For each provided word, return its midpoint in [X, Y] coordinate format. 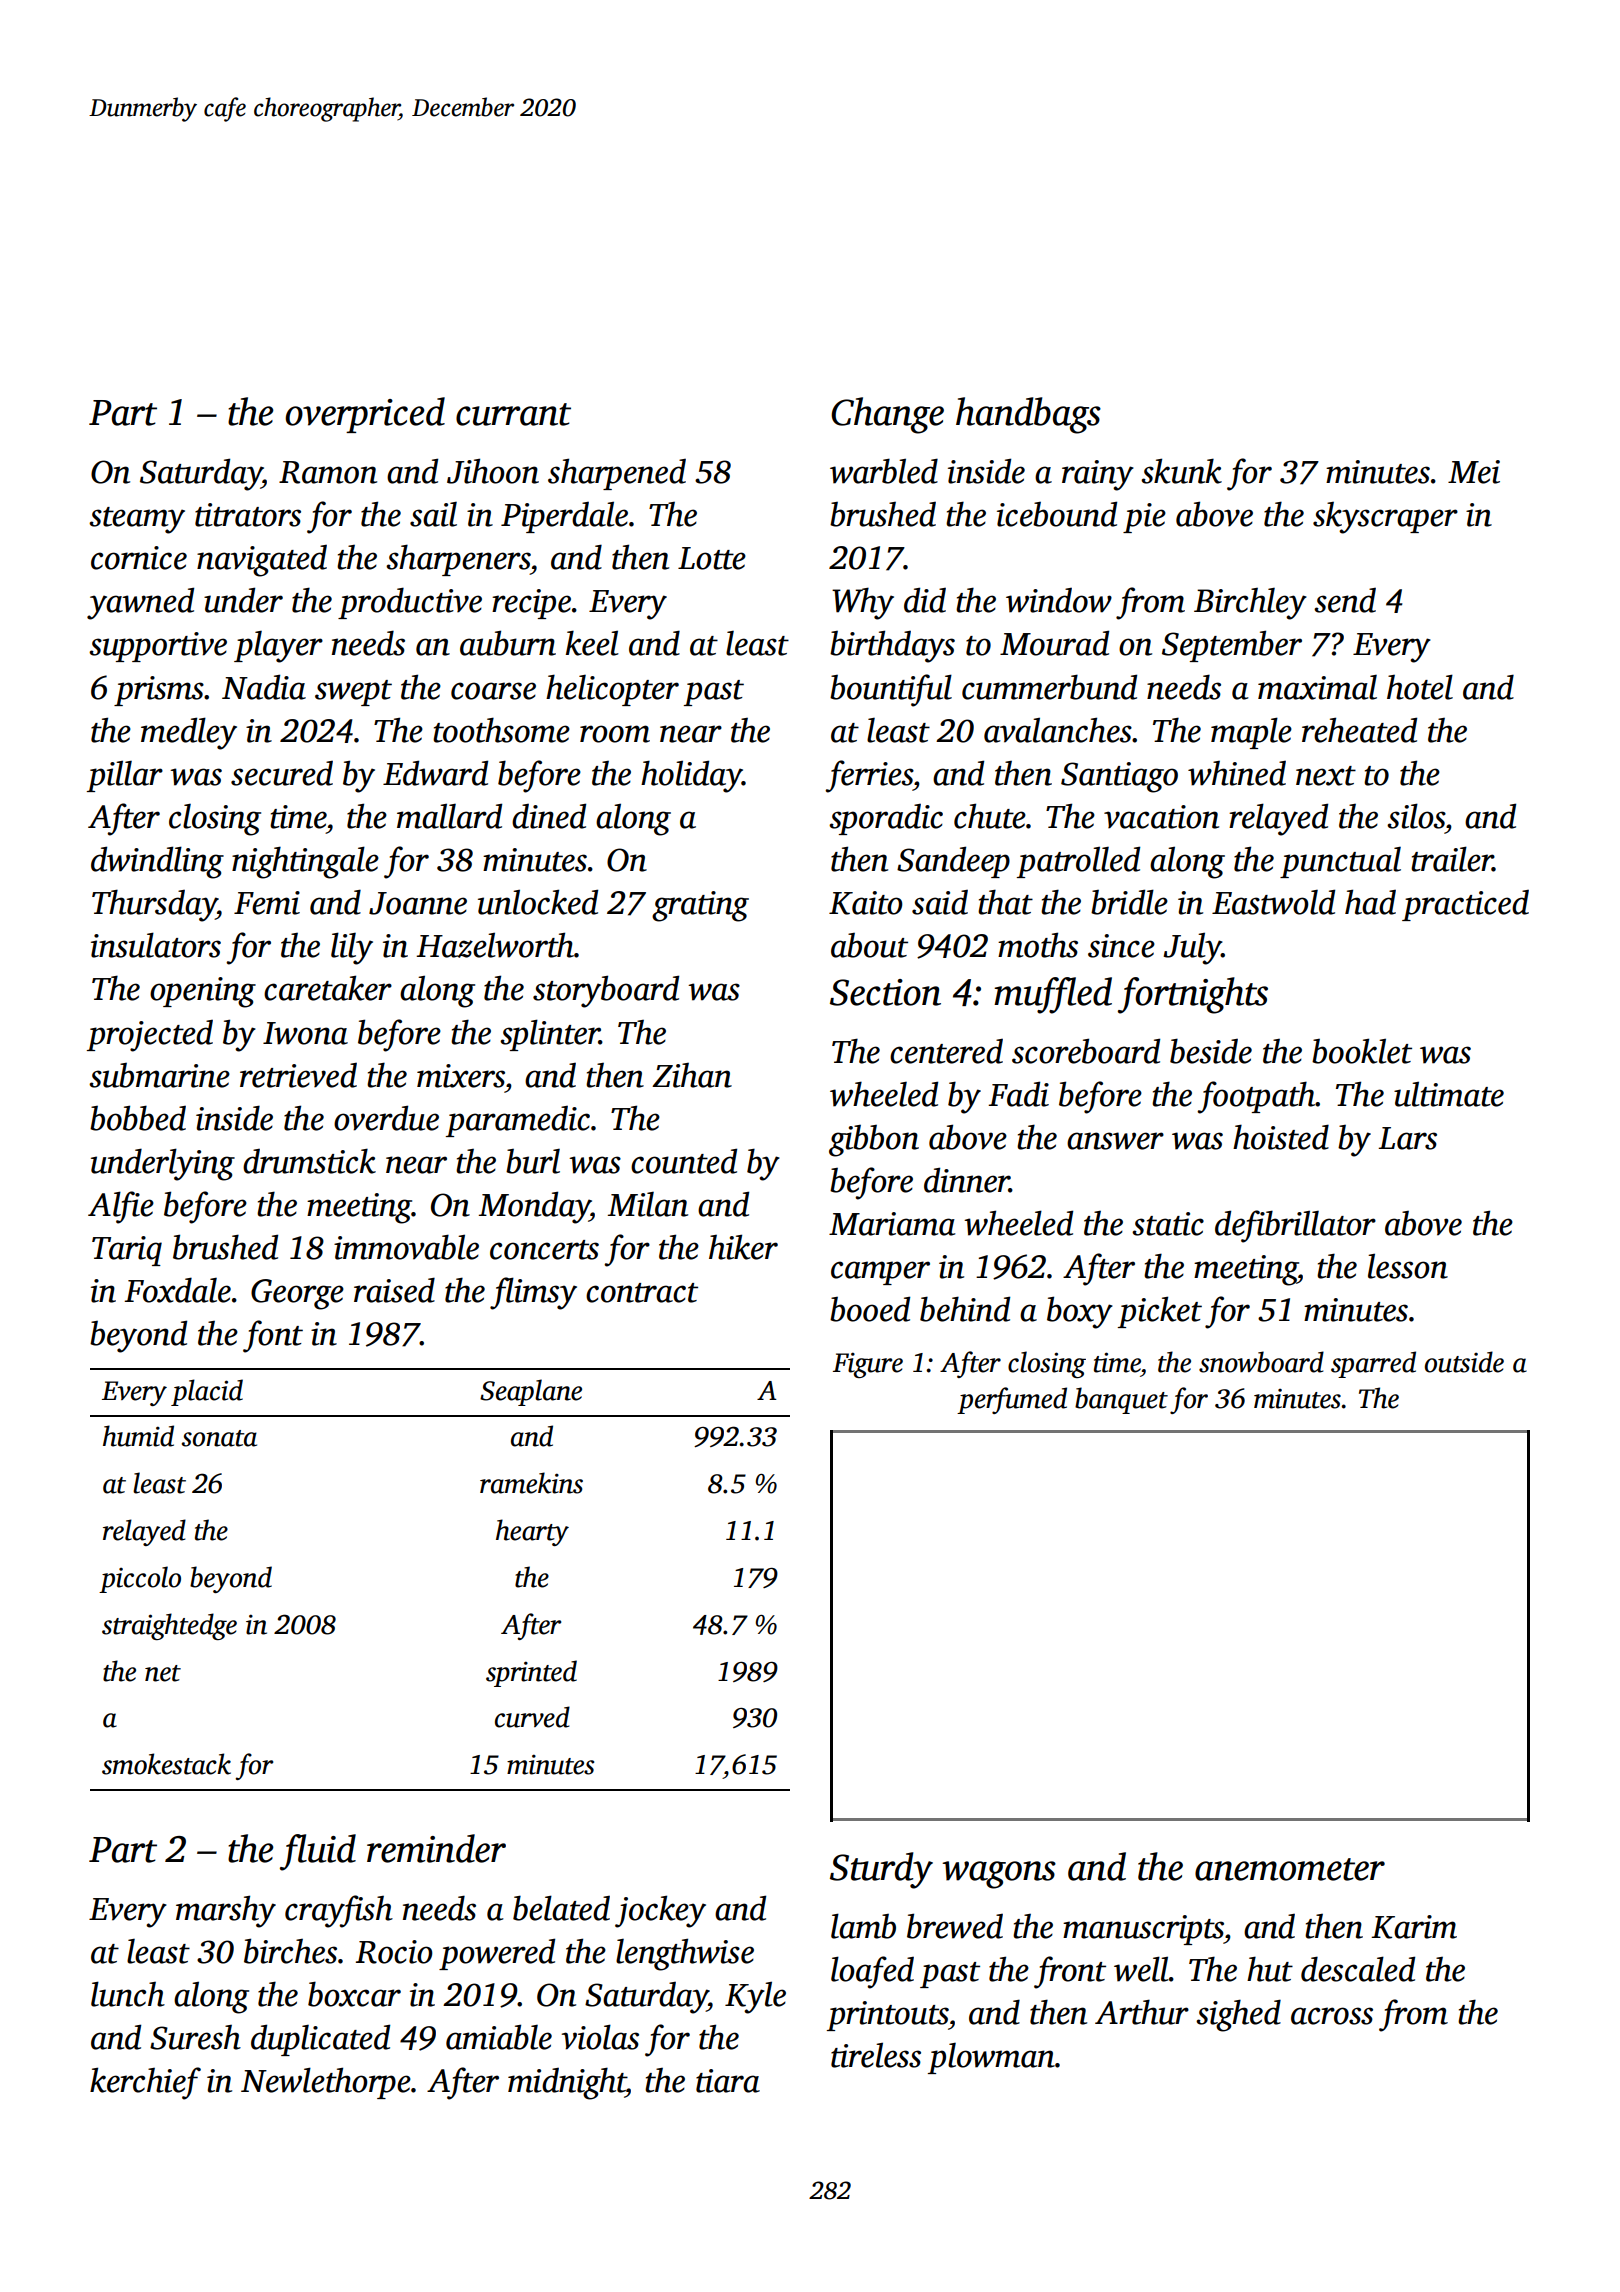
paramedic [518, 1121]
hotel [1420, 687]
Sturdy [881, 1870]
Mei [1474, 472]
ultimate [1449, 1094]
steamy [137, 520]
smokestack [166, 1764]
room [615, 734]
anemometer [1290, 1869]
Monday [534, 1207]
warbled [884, 471]
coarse [493, 691]
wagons [999, 1875]
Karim [1414, 1927]
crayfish [339, 1911]
